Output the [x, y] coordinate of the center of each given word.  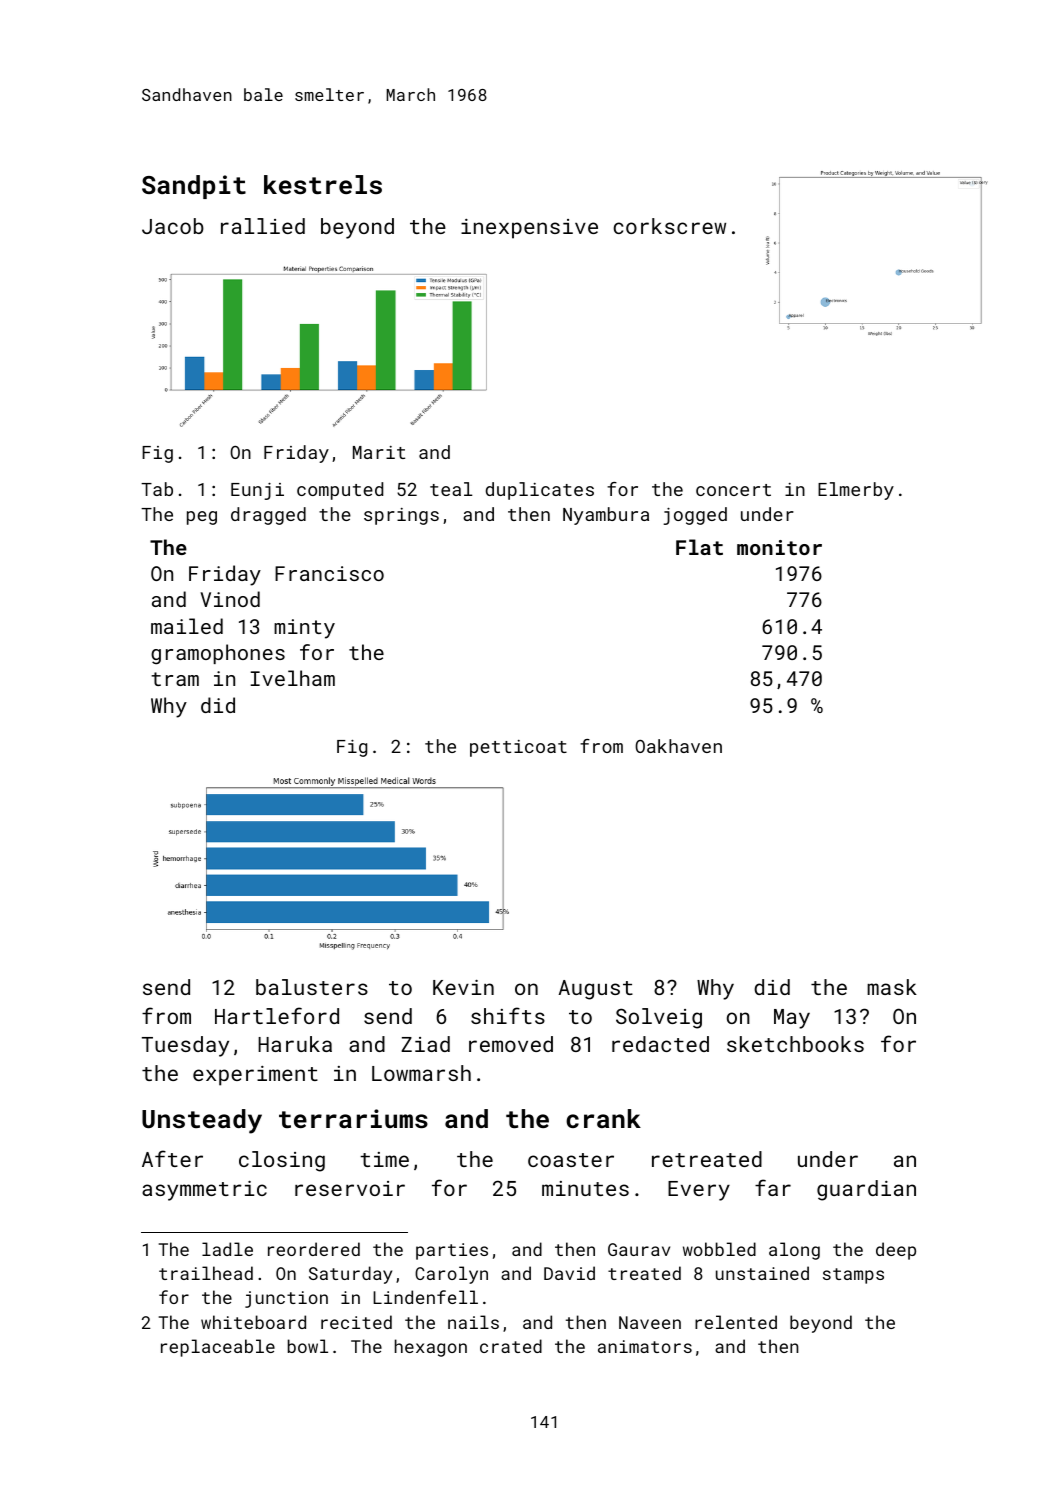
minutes [585, 1188]
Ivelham [293, 678]
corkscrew [669, 226]
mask [892, 987]
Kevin [463, 987]
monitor [779, 547]
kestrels [323, 184]
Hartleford [277, 1015]
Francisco [329, 573]
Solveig [659, 1018]
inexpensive [529, 229]
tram [175, 679]
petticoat [518, 748]
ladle [227, 1249]
